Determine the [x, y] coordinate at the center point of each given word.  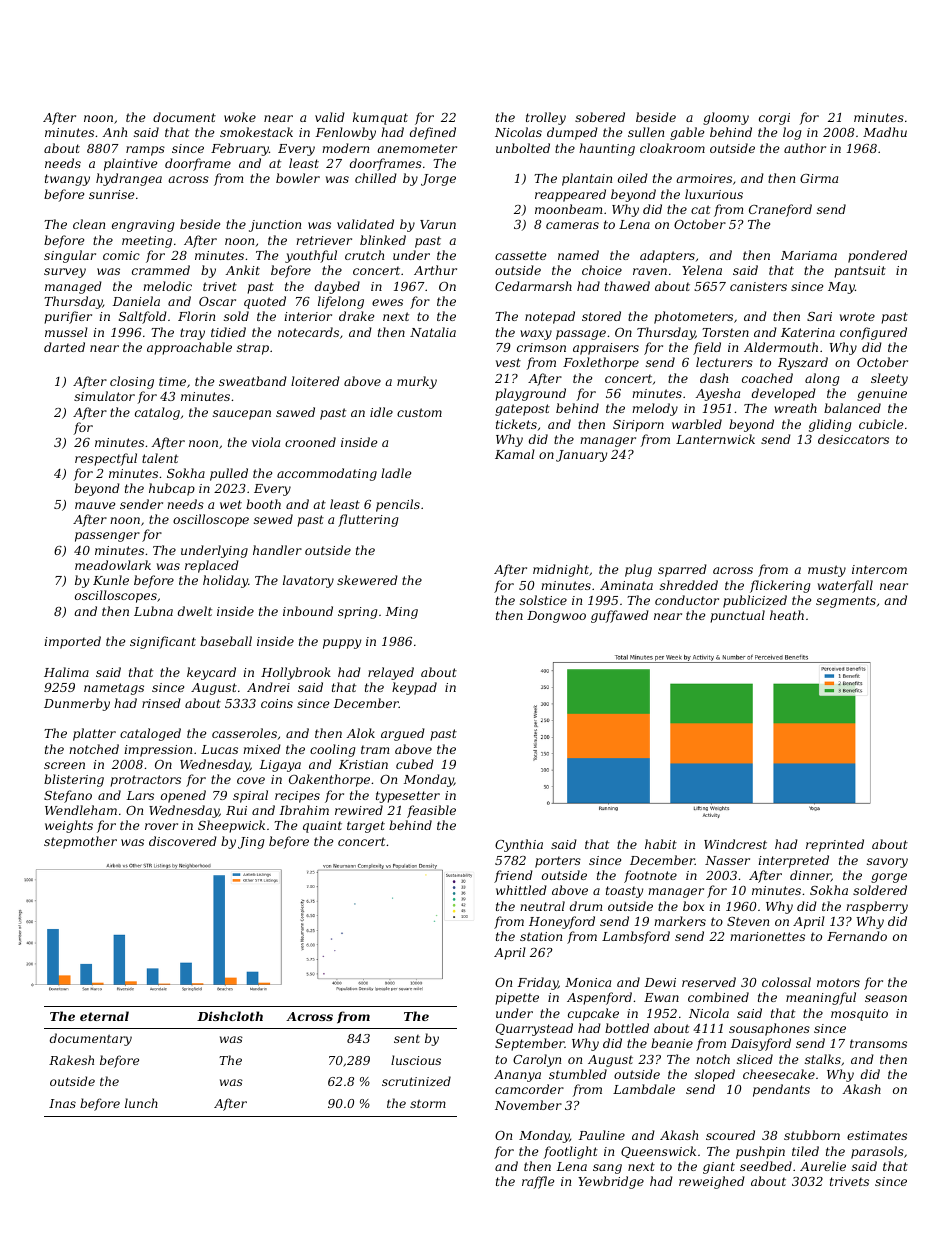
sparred [682, 570]
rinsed [161, 703]
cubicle [881, 424]
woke [240, 117]
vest [508, 362]
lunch [141, 1103]
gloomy [726, 118]
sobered [600, 117]
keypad [414, 688]
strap [253, 349]
